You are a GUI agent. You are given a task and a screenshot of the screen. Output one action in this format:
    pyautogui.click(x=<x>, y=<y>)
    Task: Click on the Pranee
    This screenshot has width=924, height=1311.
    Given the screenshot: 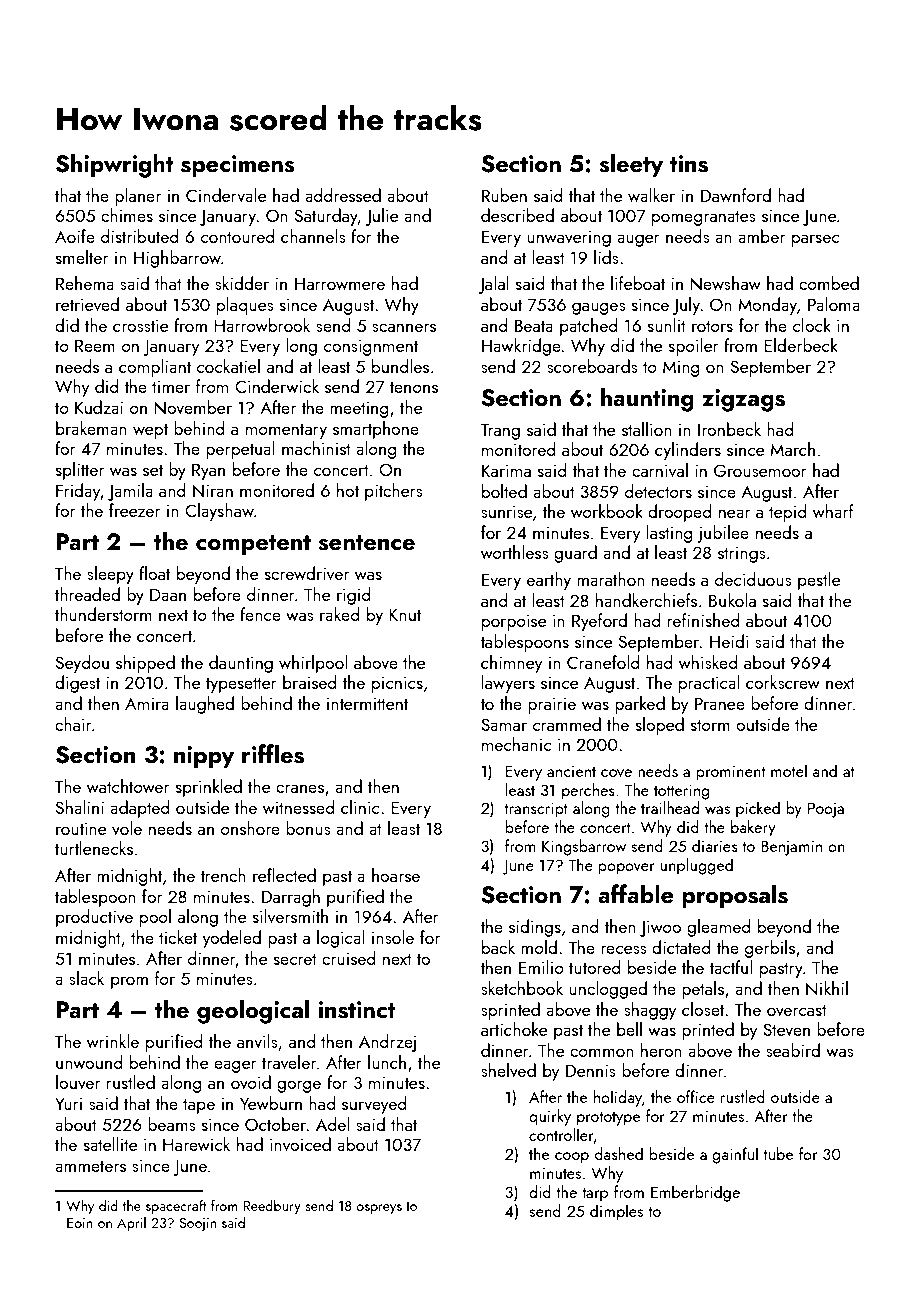 What is the action you would take?
    pyautogui.click(x=720, y=703)
